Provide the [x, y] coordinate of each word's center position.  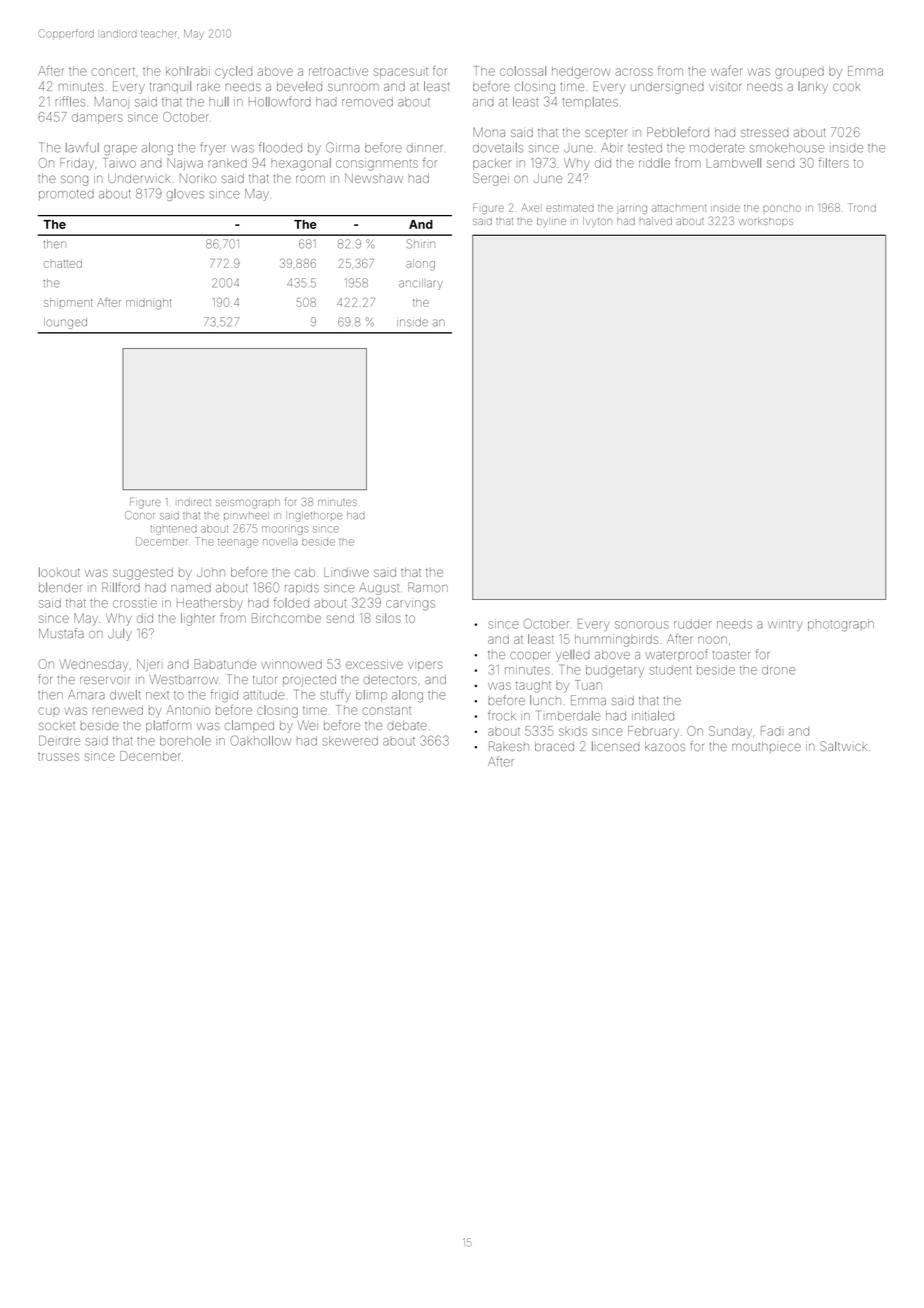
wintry [785, 625]
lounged [65, 323]
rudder [692, 624]
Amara [86, 695]
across [634, 72]
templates [590, 103]
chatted [63, 263]
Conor [140, 515]
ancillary [421, 284]
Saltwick [843, 746]
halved [656, 221]
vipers [425, 666]
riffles [70, 101]
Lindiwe [346, 572]
